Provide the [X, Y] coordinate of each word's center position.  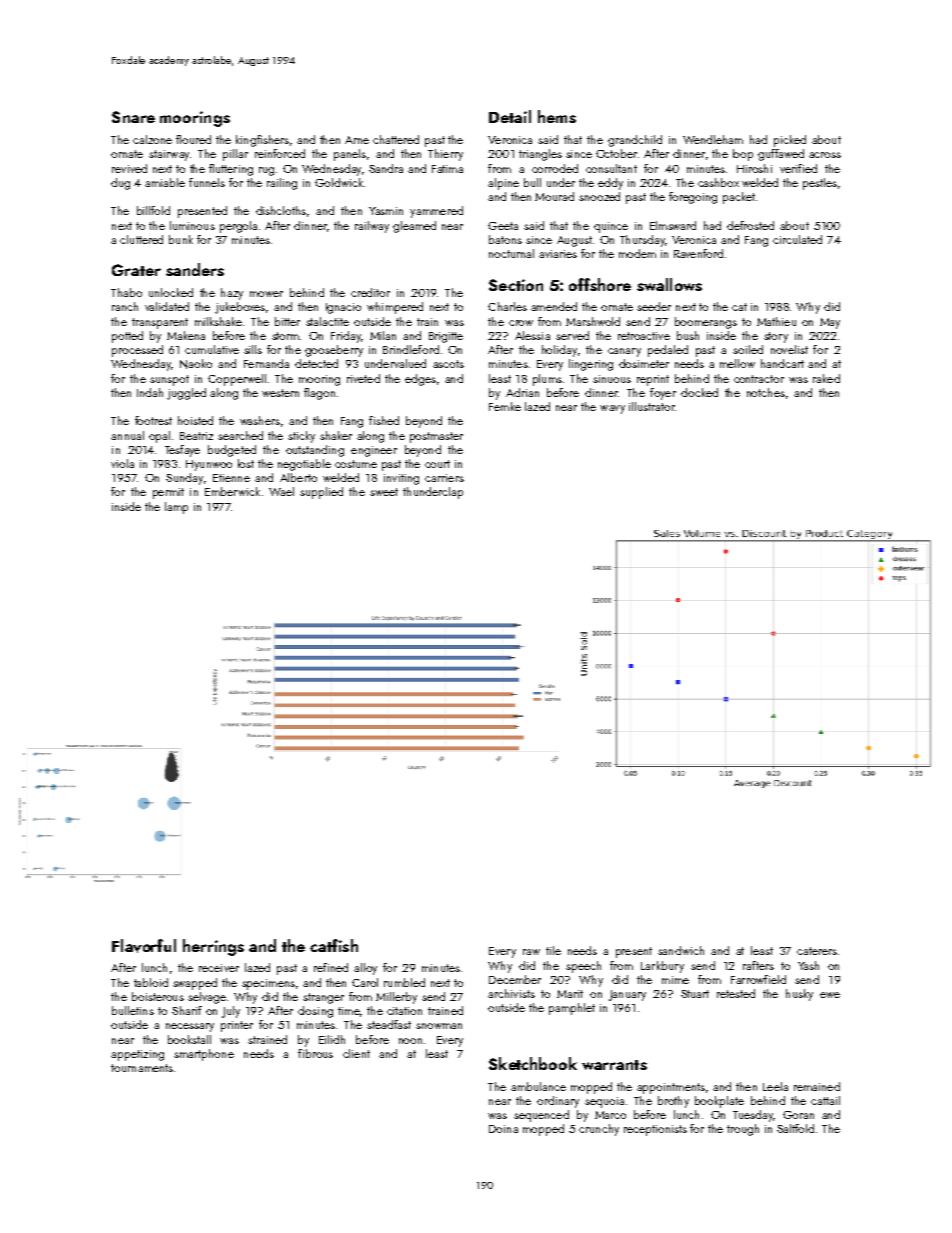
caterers [817, 951]
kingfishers [262, 141]
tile [553, 950]
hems [557, 116]
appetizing [137, 1055]
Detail [510, 116]
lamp [176, 508]
